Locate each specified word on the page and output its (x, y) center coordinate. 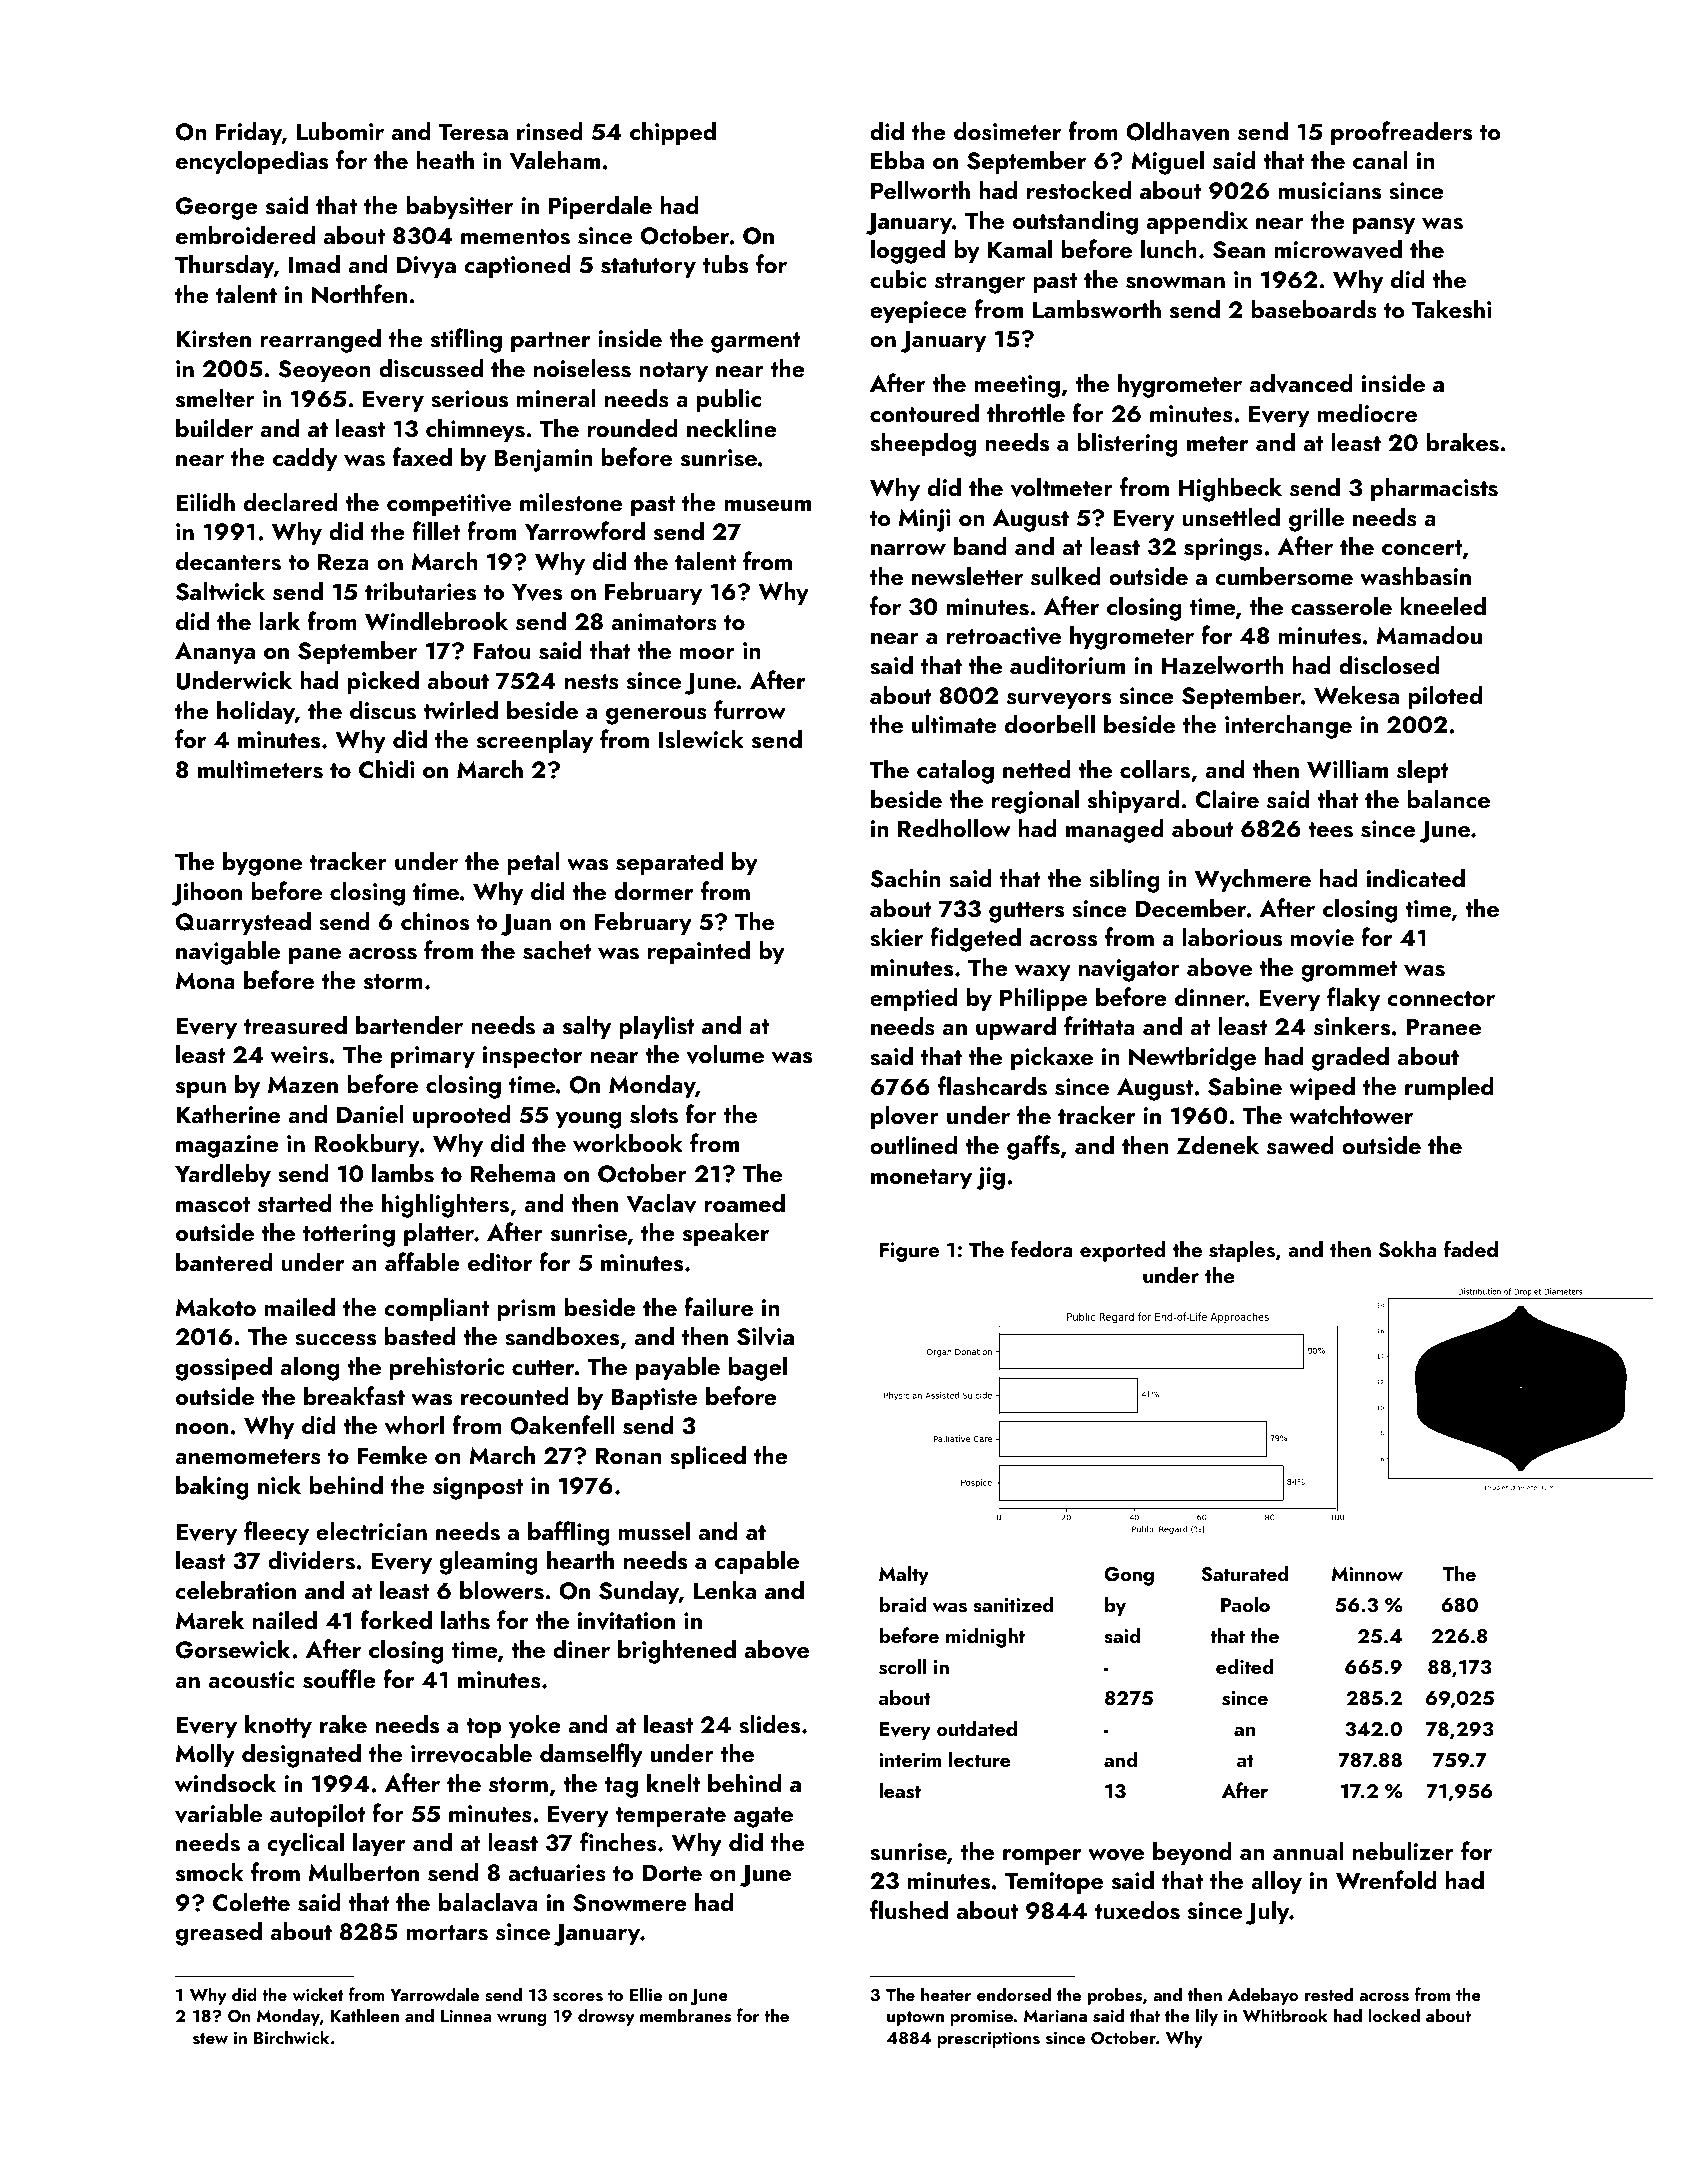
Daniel (370, 1114)
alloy (1276, 1882)
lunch (1169, 249)
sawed (1300, 1145)
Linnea (466, 2016)
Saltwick (220, 591)
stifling (466, 340)
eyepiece (918, 312)
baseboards (1314, 309)
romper (1042, 1857)
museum (767, 506)
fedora (1042, 1248)
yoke (535, 1726)
